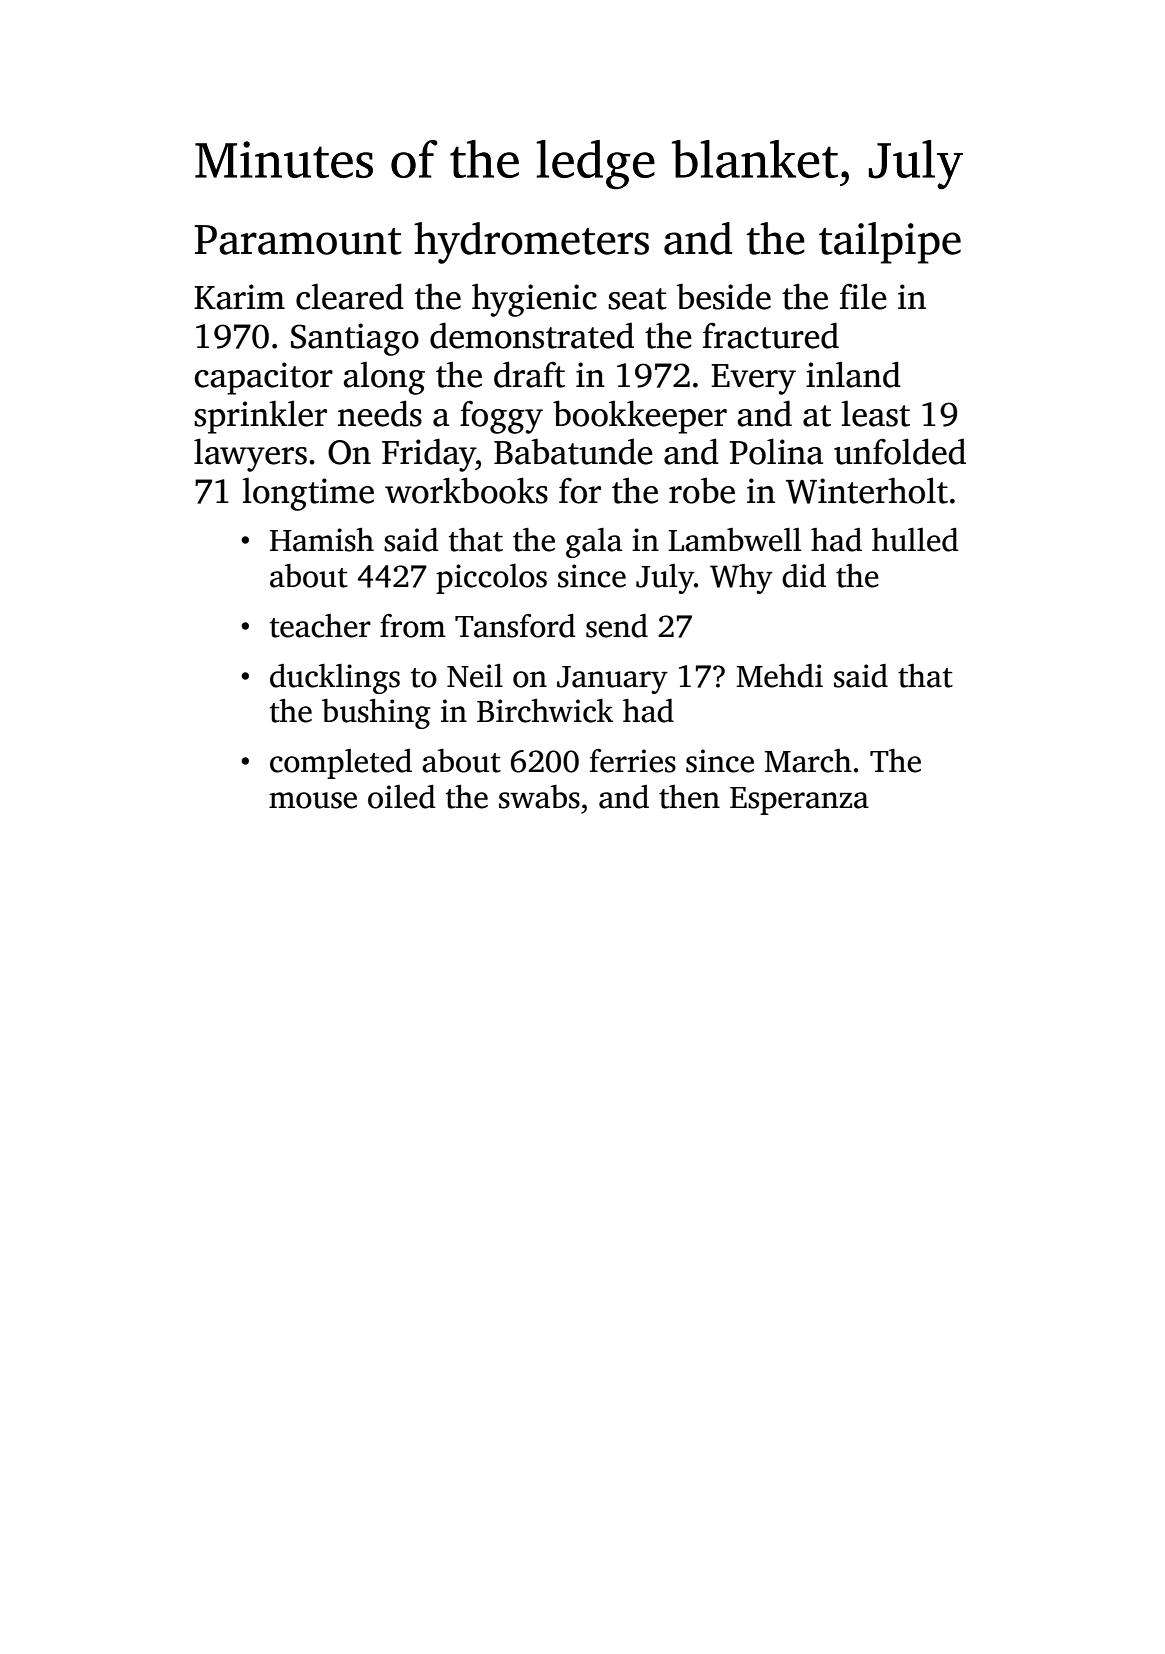  What do you see at coordinates (534, 300) in the screenshot?
I see `hygienic` at bounding box center [534, 300].
